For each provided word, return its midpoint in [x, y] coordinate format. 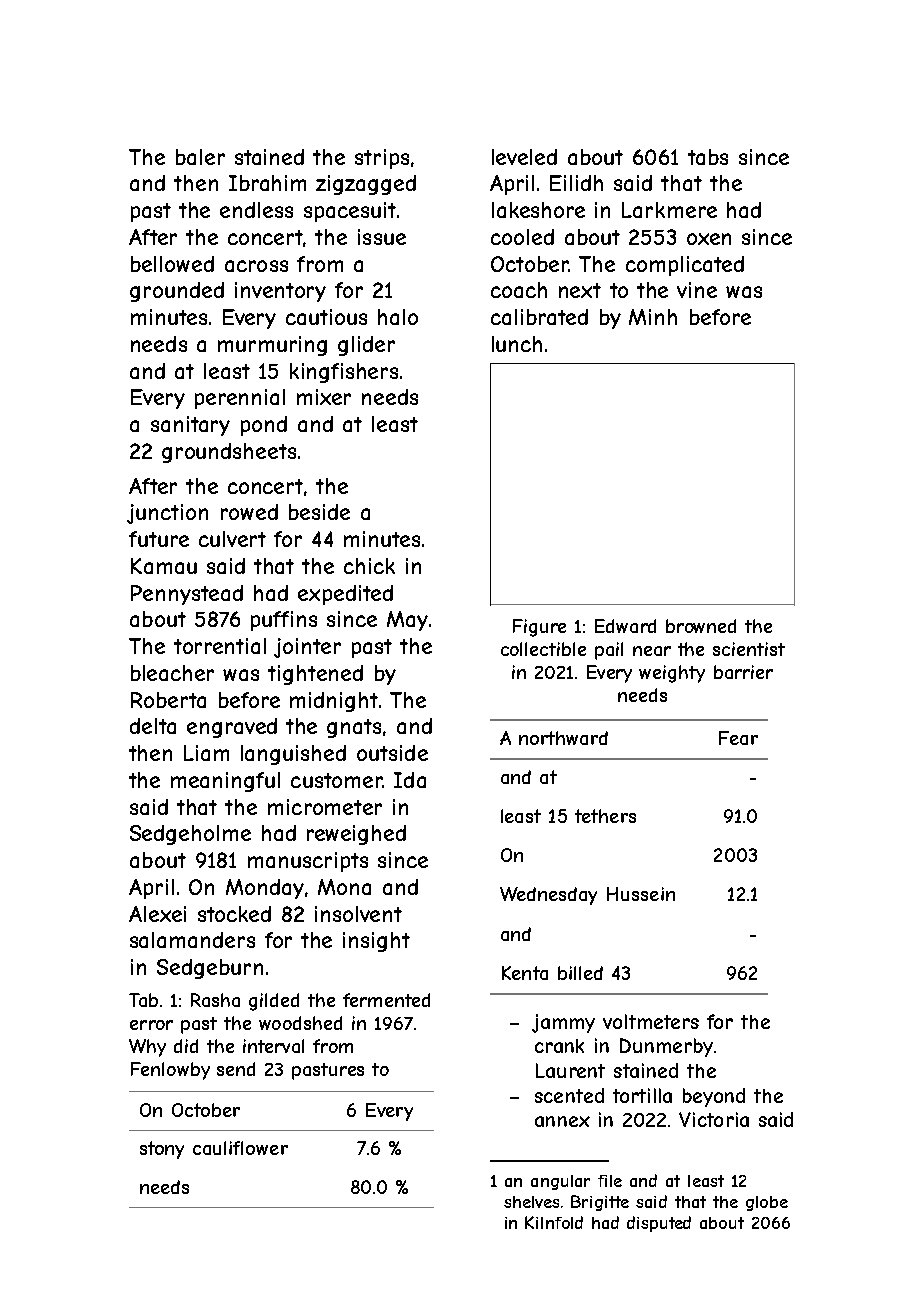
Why [147, 1048]
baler [200, 157]
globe [767, 1203]
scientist [749, 649]
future [159, 539]
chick [369, 566]
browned [701, 626]
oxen [709, 239]
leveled [524, 157]
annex [562, 1121]
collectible [543, 649]
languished [293, 755]
